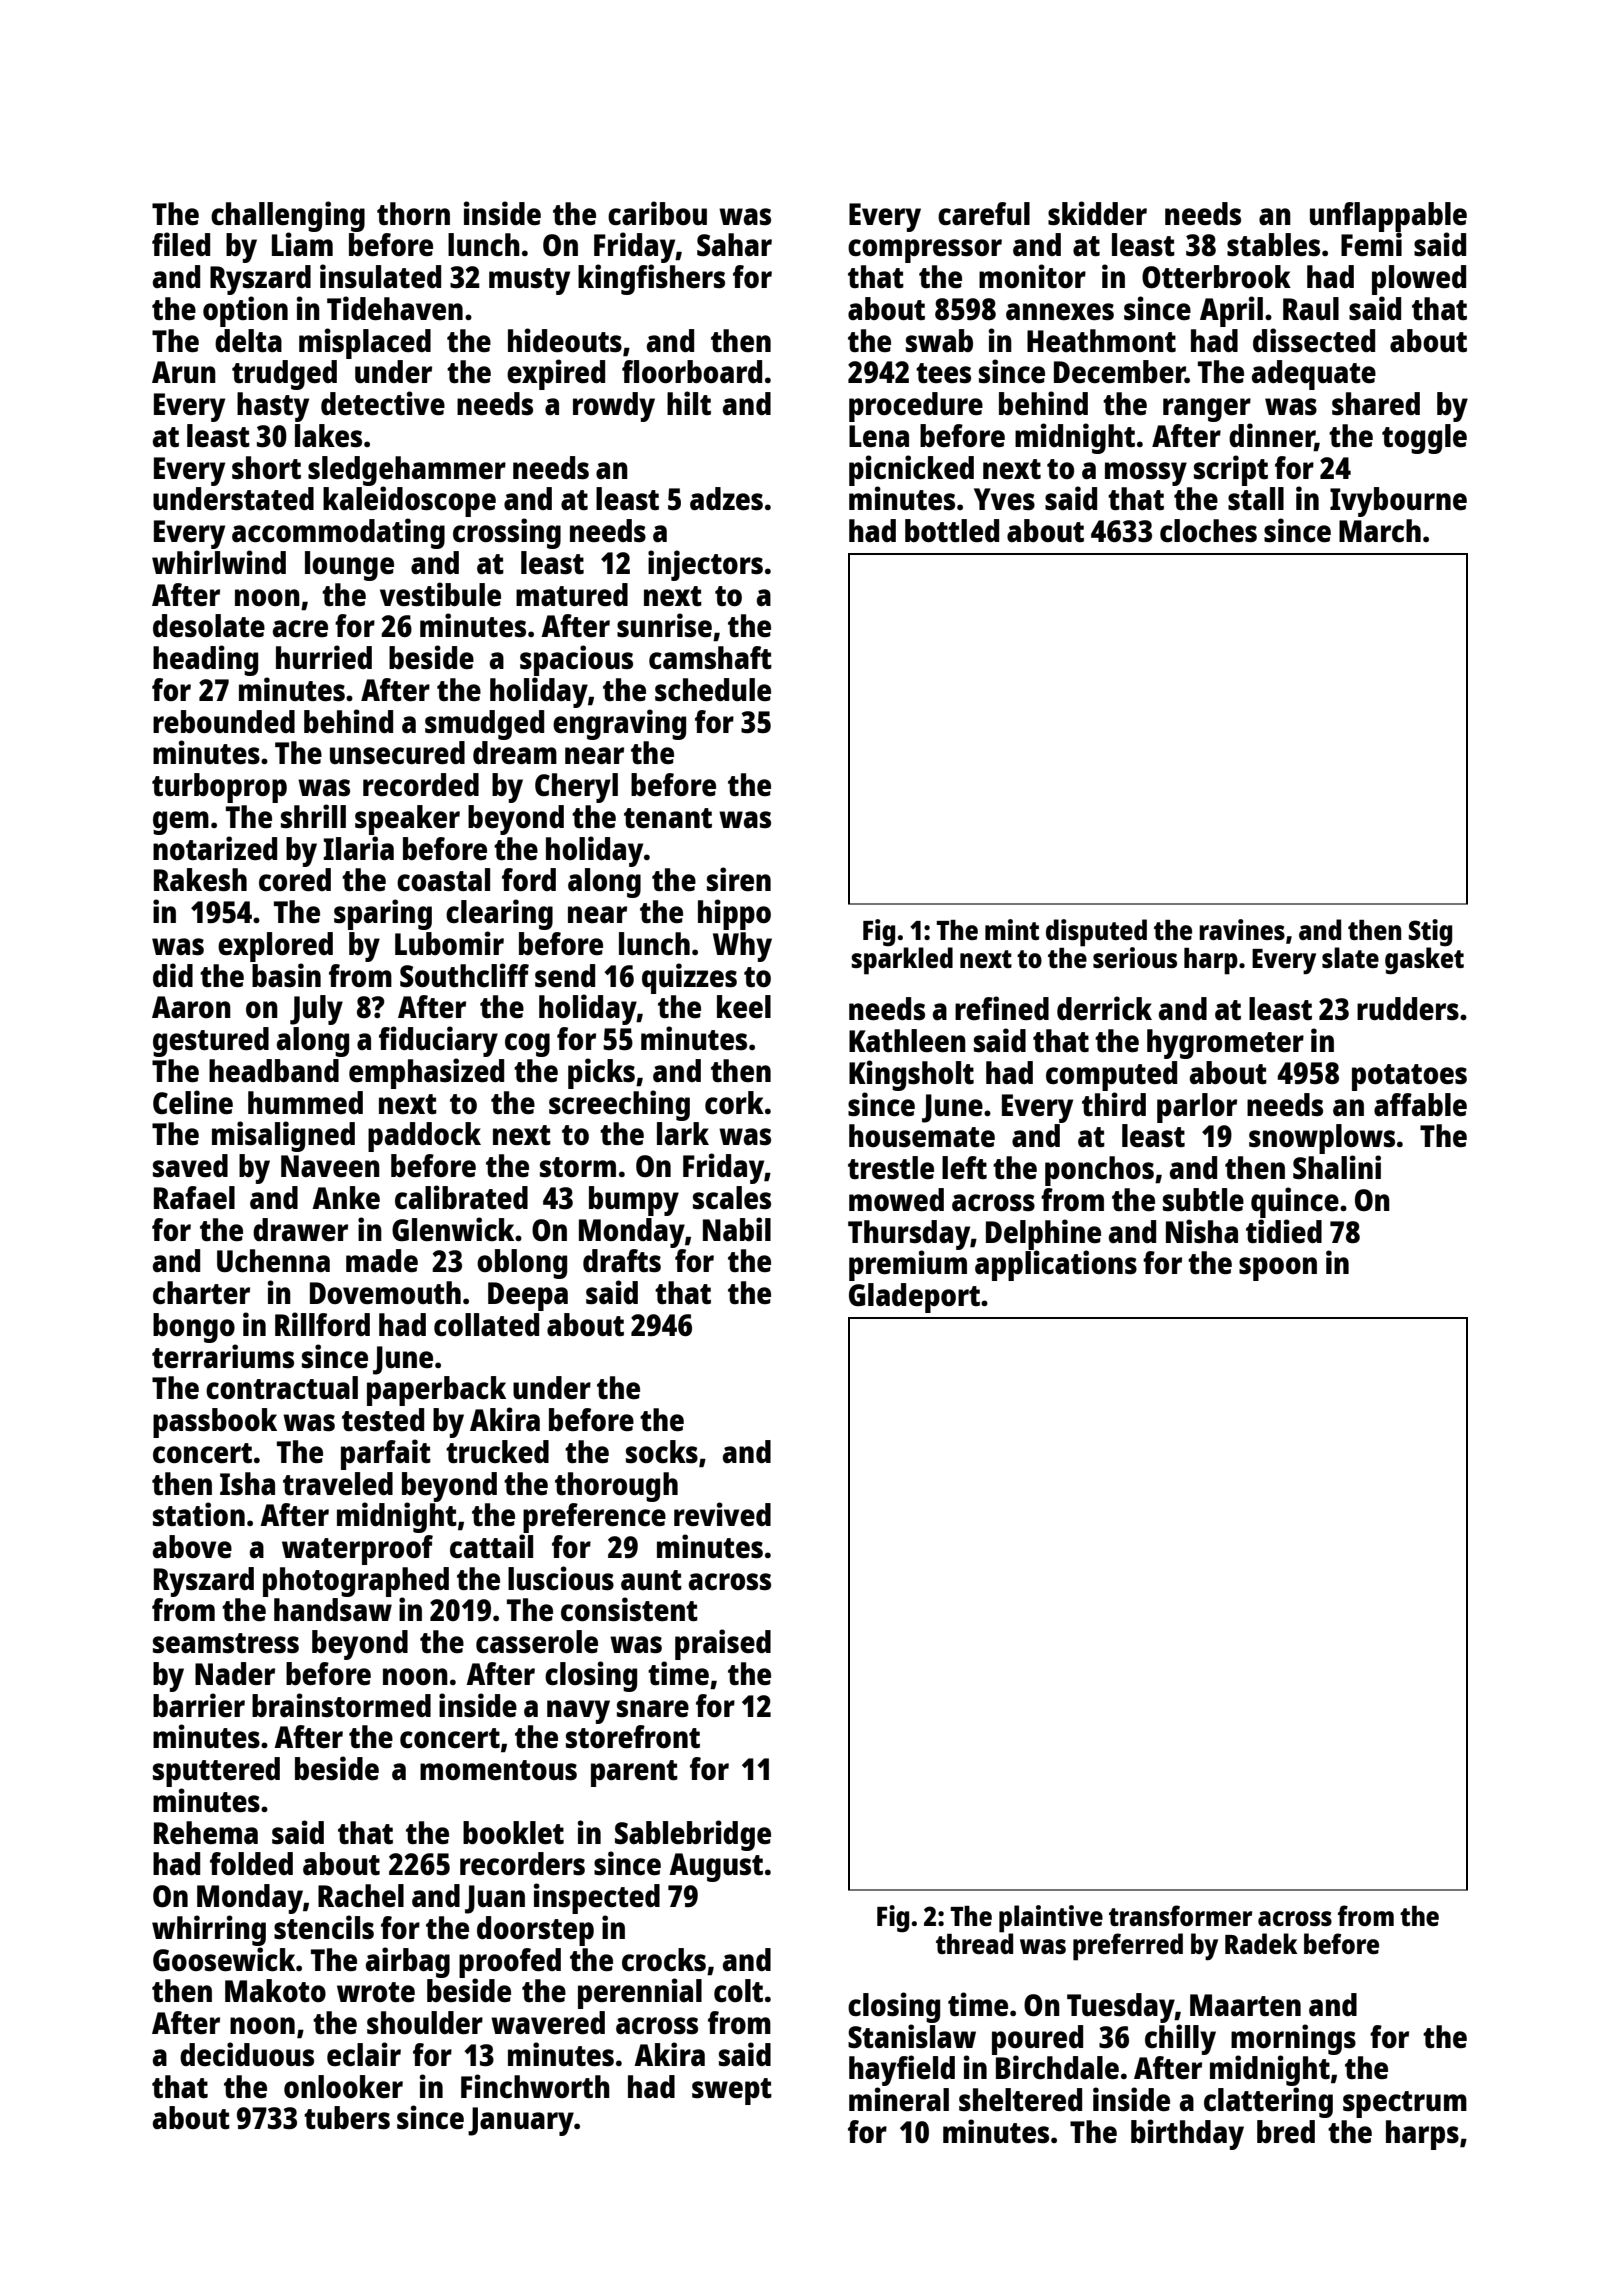  What do you see at coordinates (347, 2118) in the screenshot?
I see `tubers` at bounding box center [347, 2118].
